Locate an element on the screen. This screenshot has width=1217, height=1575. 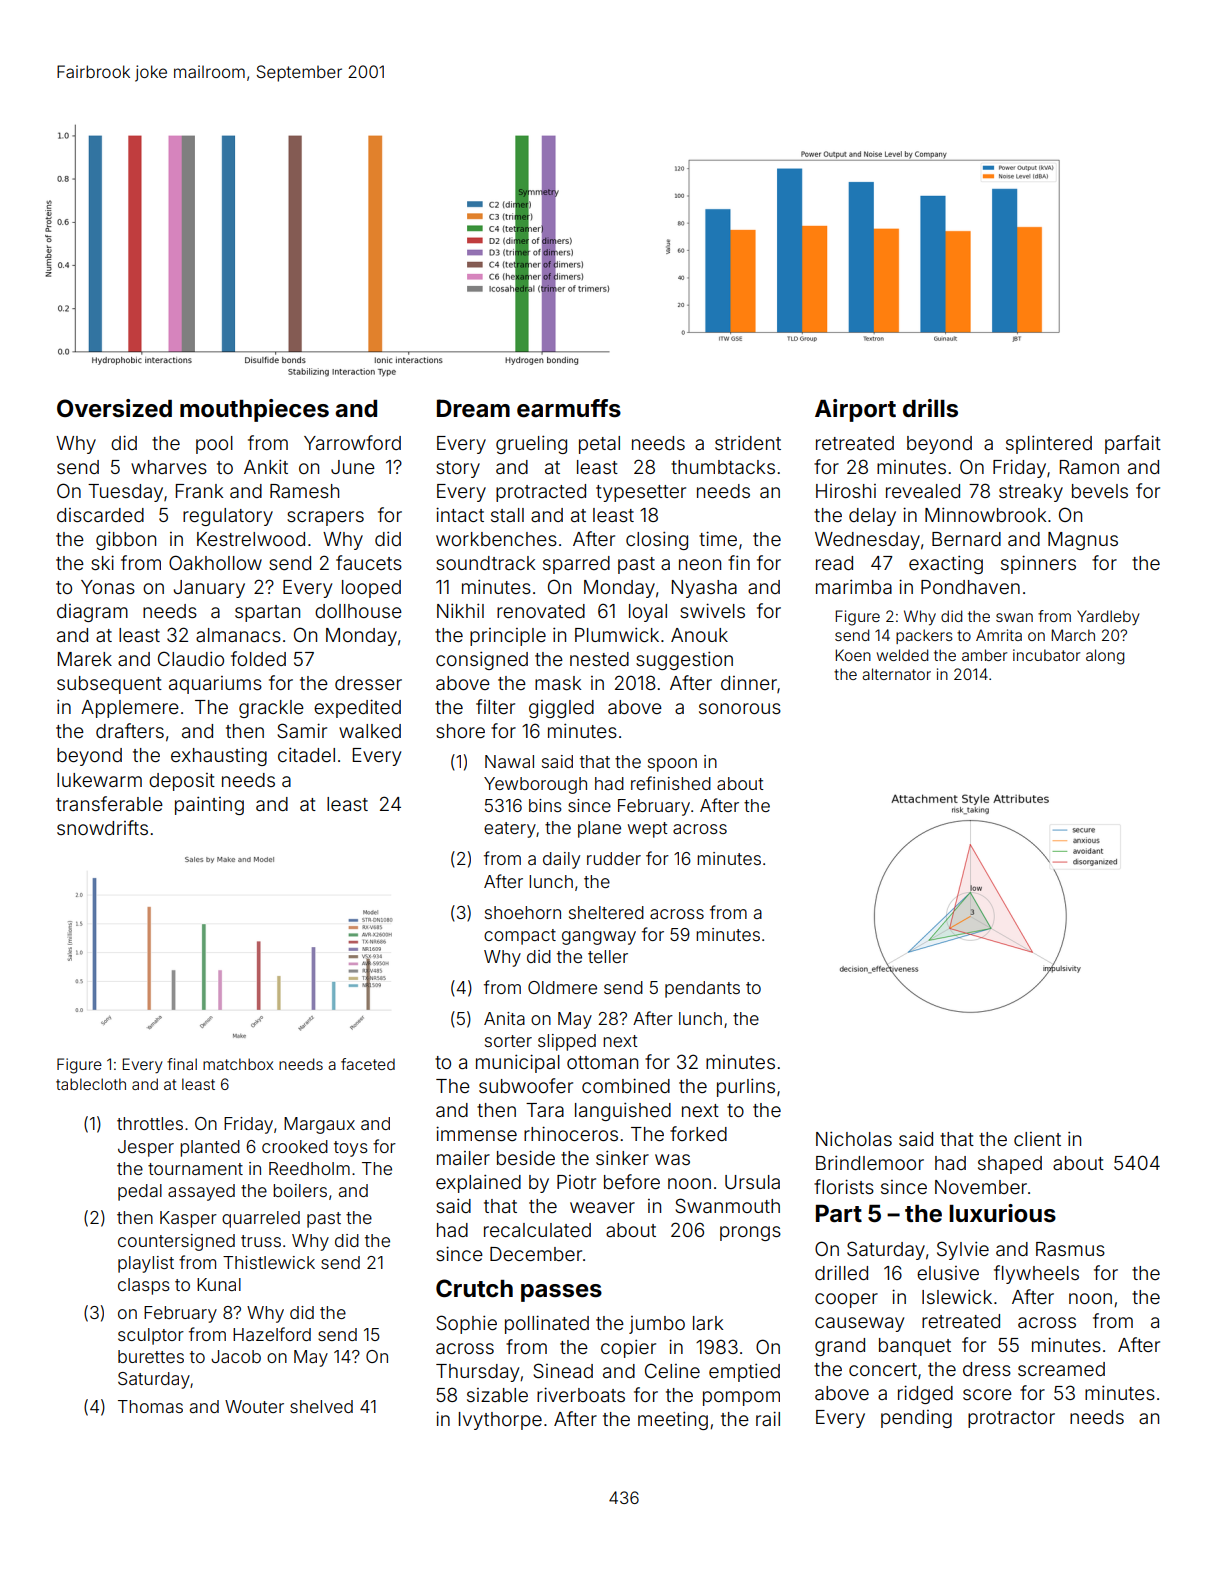
luxurious is located at coordinates (1002, 1213).
